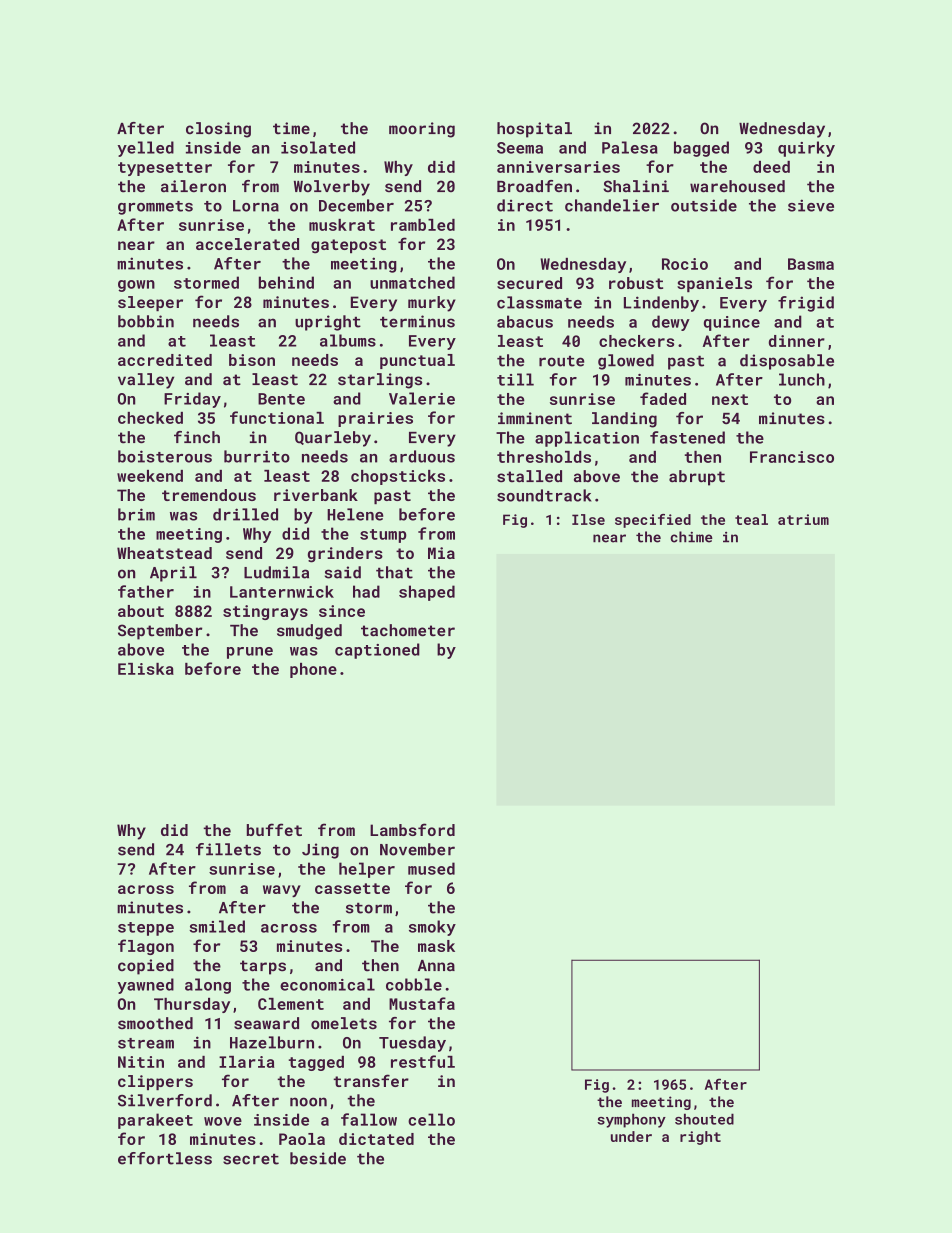 Image resolution: width=952 pixels, height=1233 pixels. I want to click on arduous, so click(422, 456).
